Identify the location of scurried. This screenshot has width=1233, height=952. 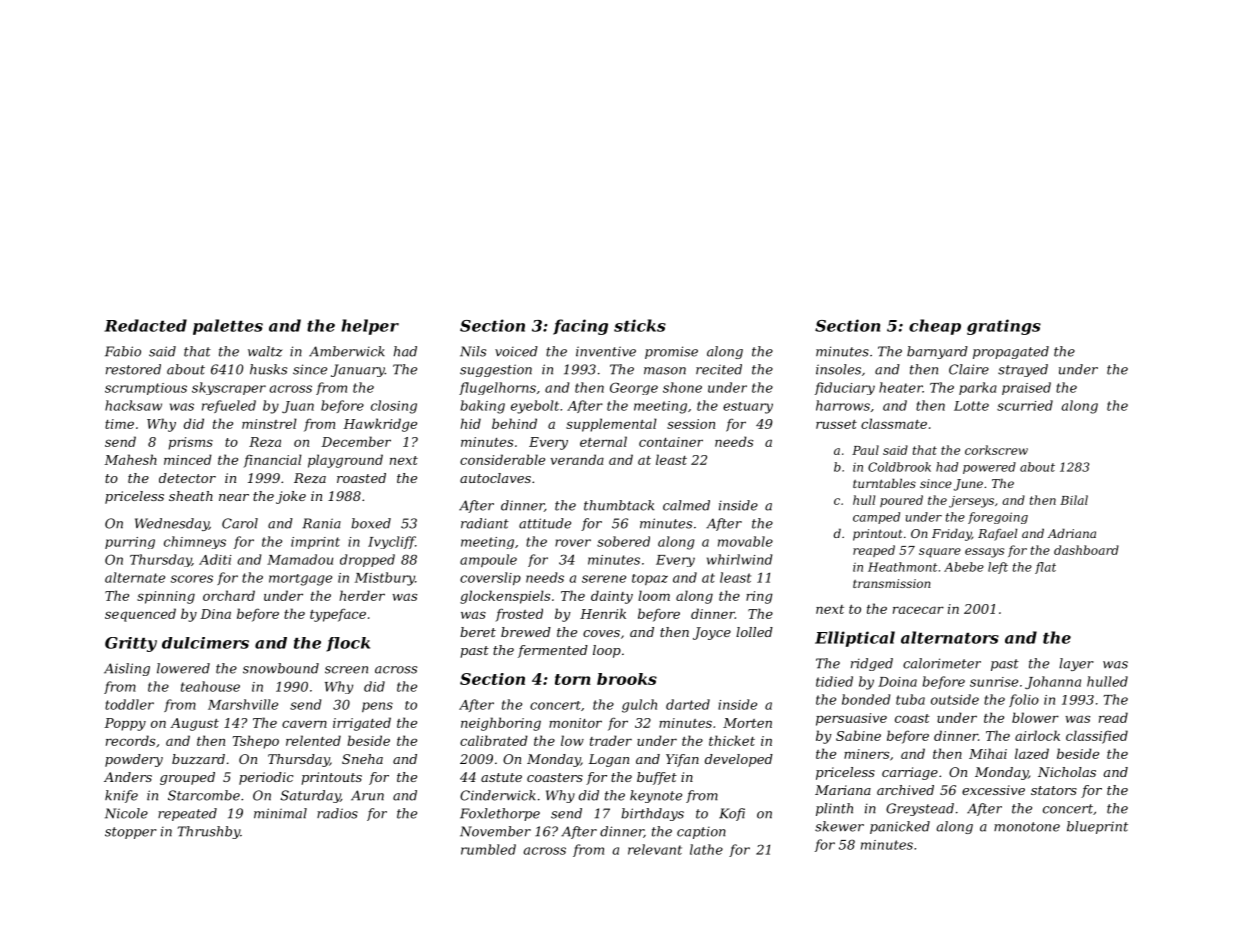
(1025, 405).
